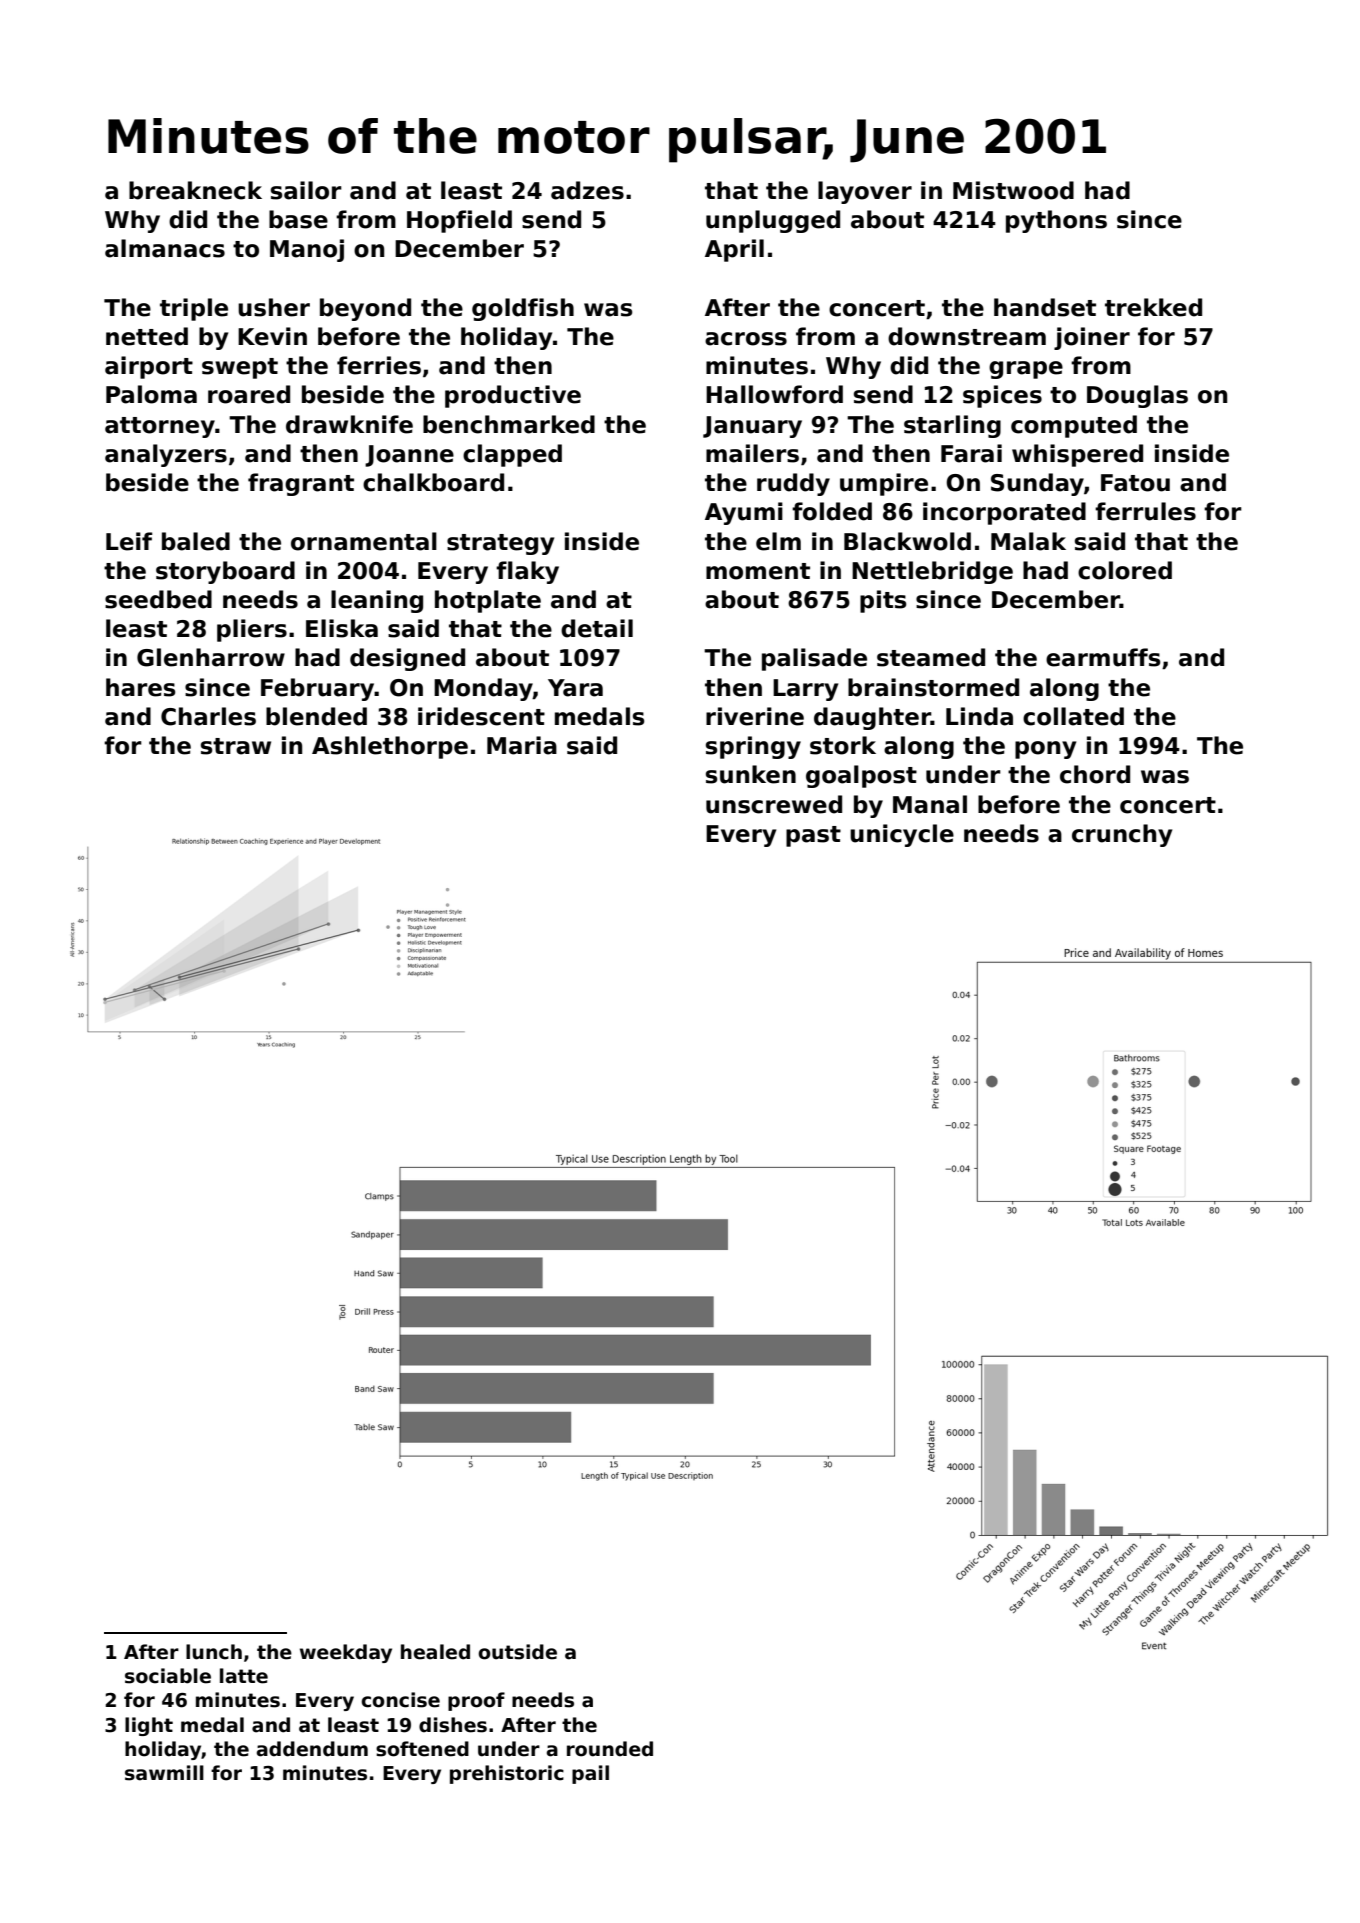 Image resolution: width=1360 pixels, height=1923 pixels. What do you see at coordinates (813, 836) in the document?
I see `past` at bounding box center [813, 836].
